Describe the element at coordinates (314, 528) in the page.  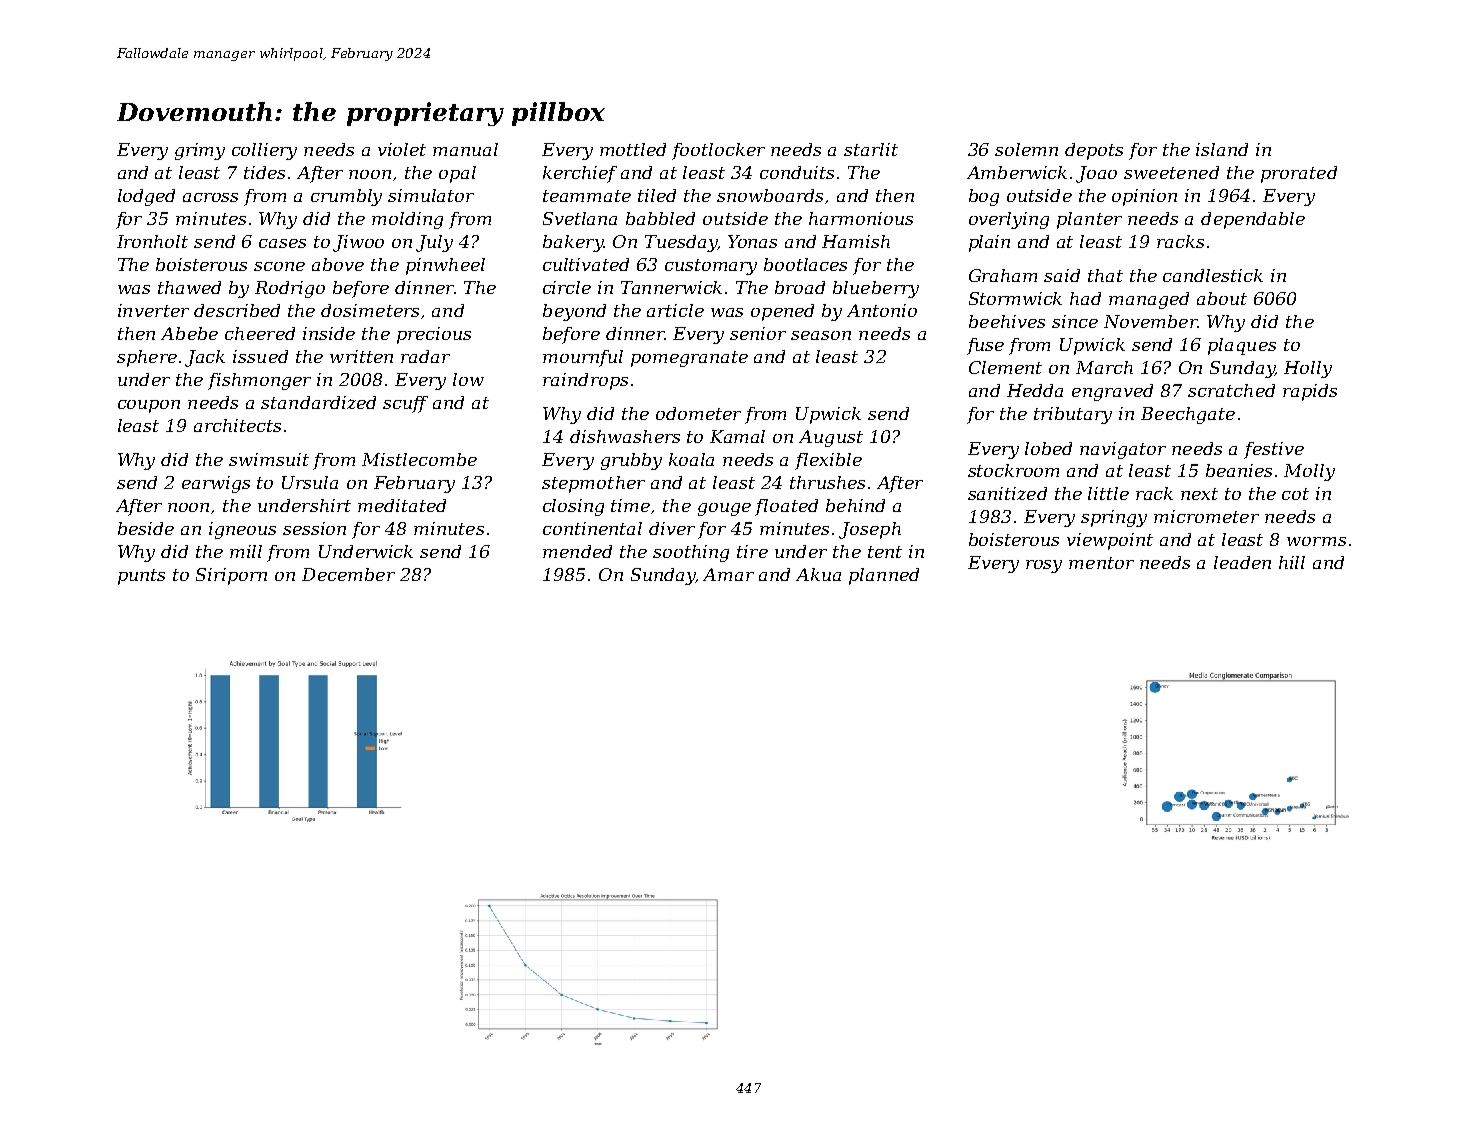
I see `session` at that location.
